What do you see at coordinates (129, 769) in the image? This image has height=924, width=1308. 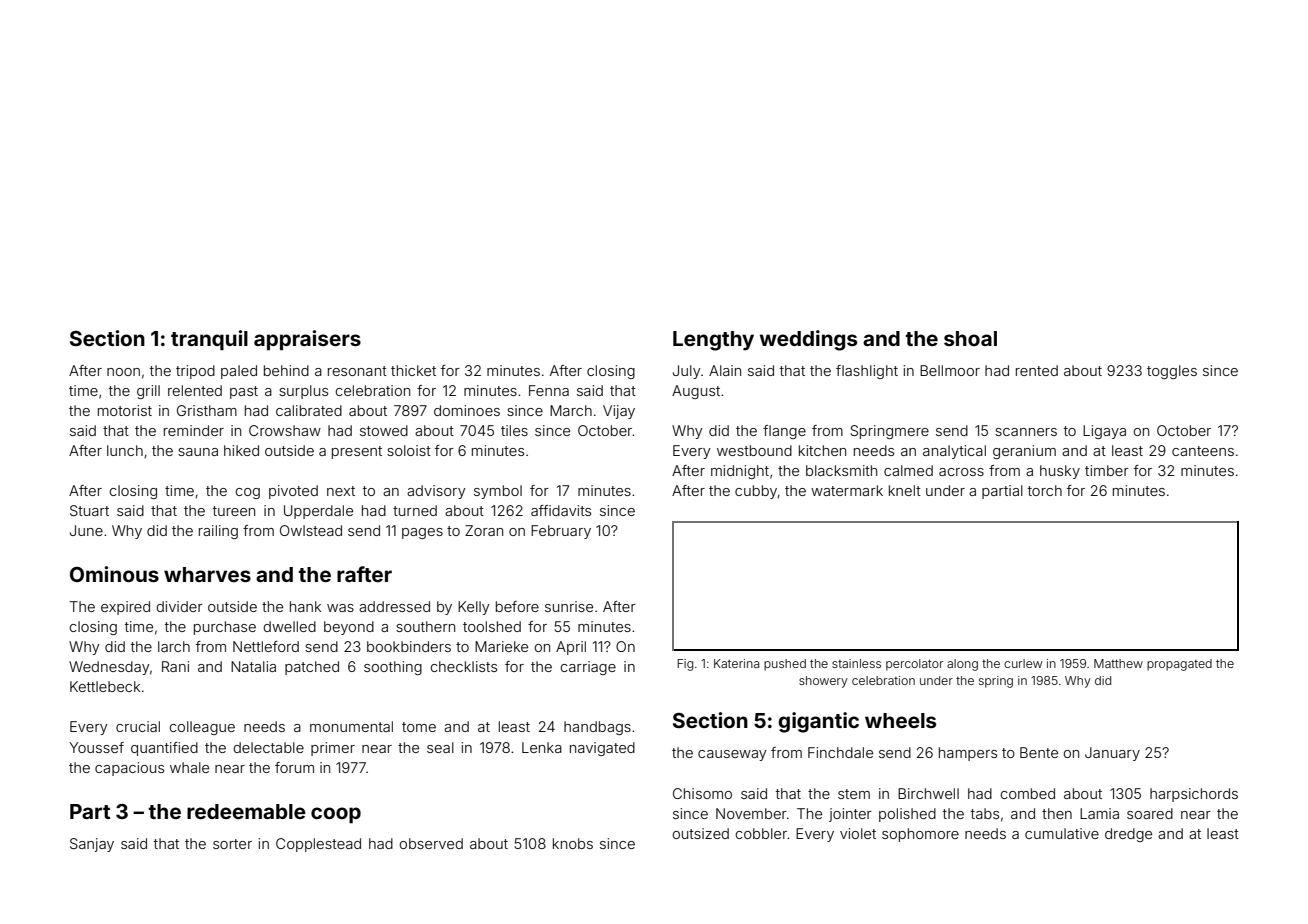 I see `capacious` at bounding box center [129, 769].
